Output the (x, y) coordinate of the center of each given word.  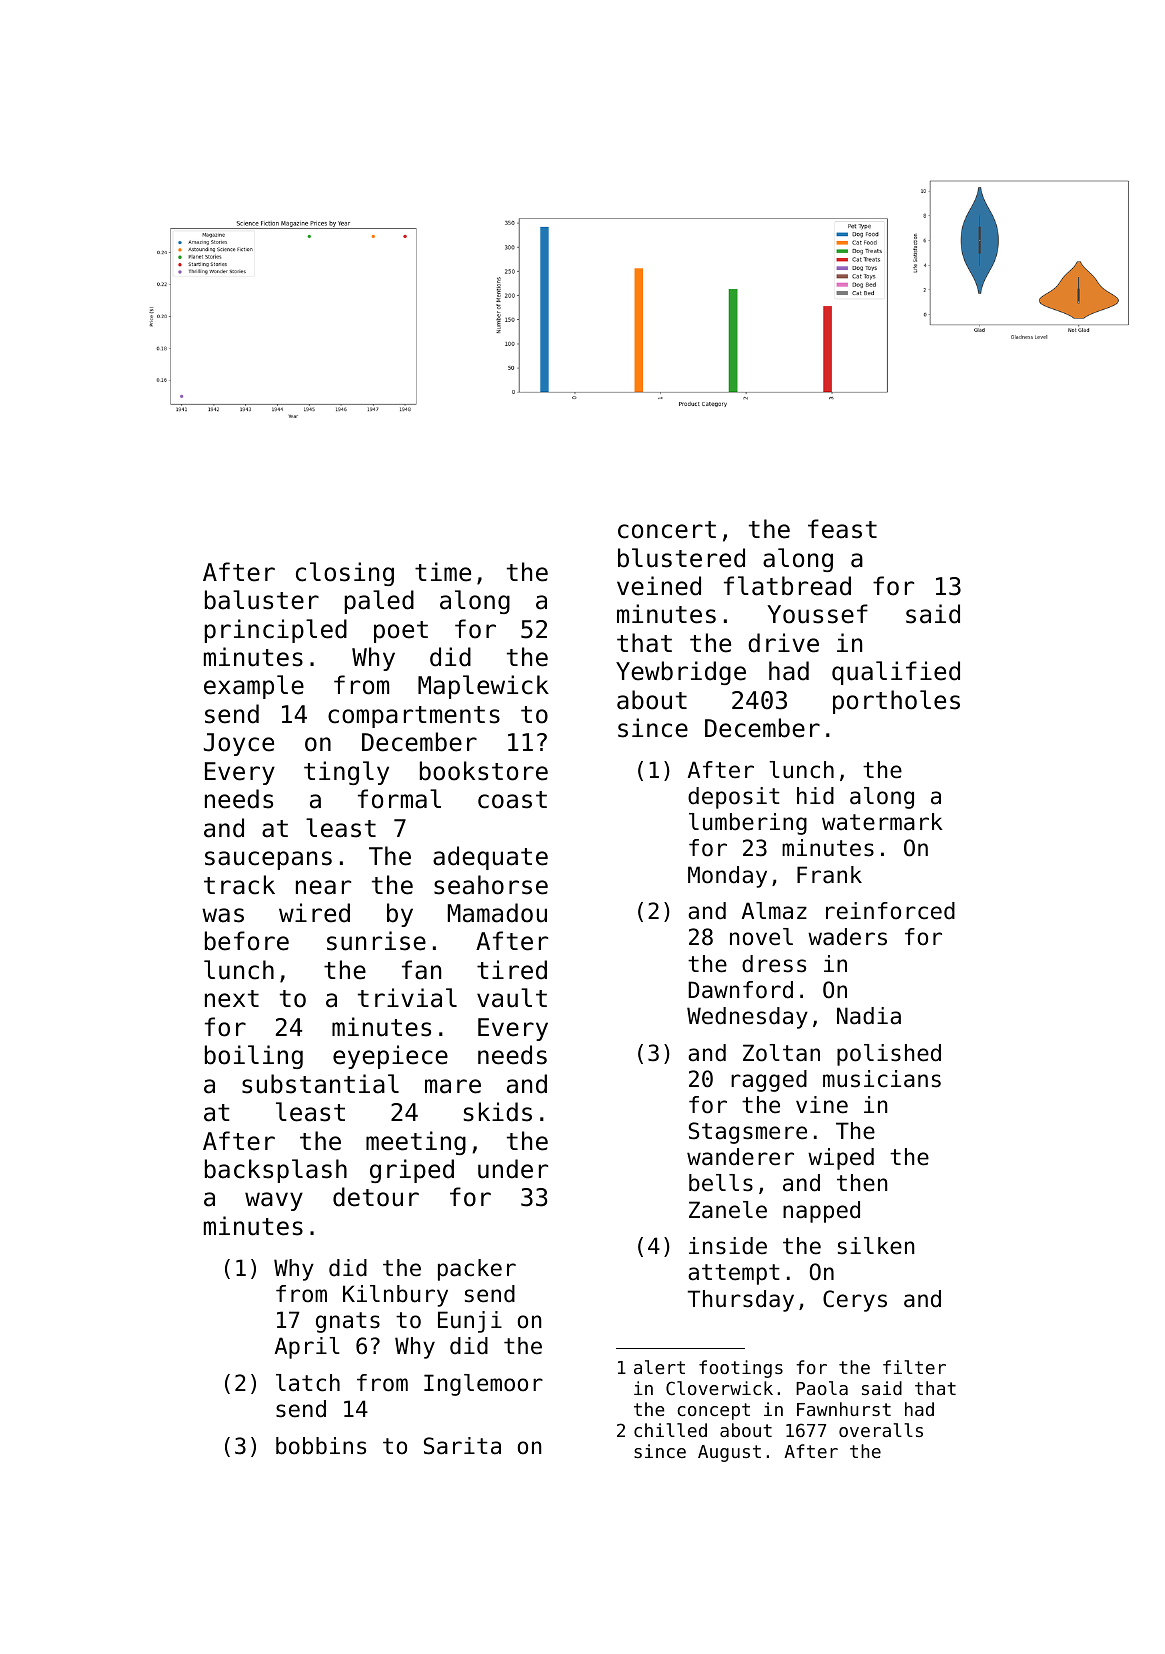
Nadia (869, 1016)
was (223, 915)
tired (512, 970)
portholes (896, 702)
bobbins (321, 1446)
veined (659, 586)
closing (345, 574)
